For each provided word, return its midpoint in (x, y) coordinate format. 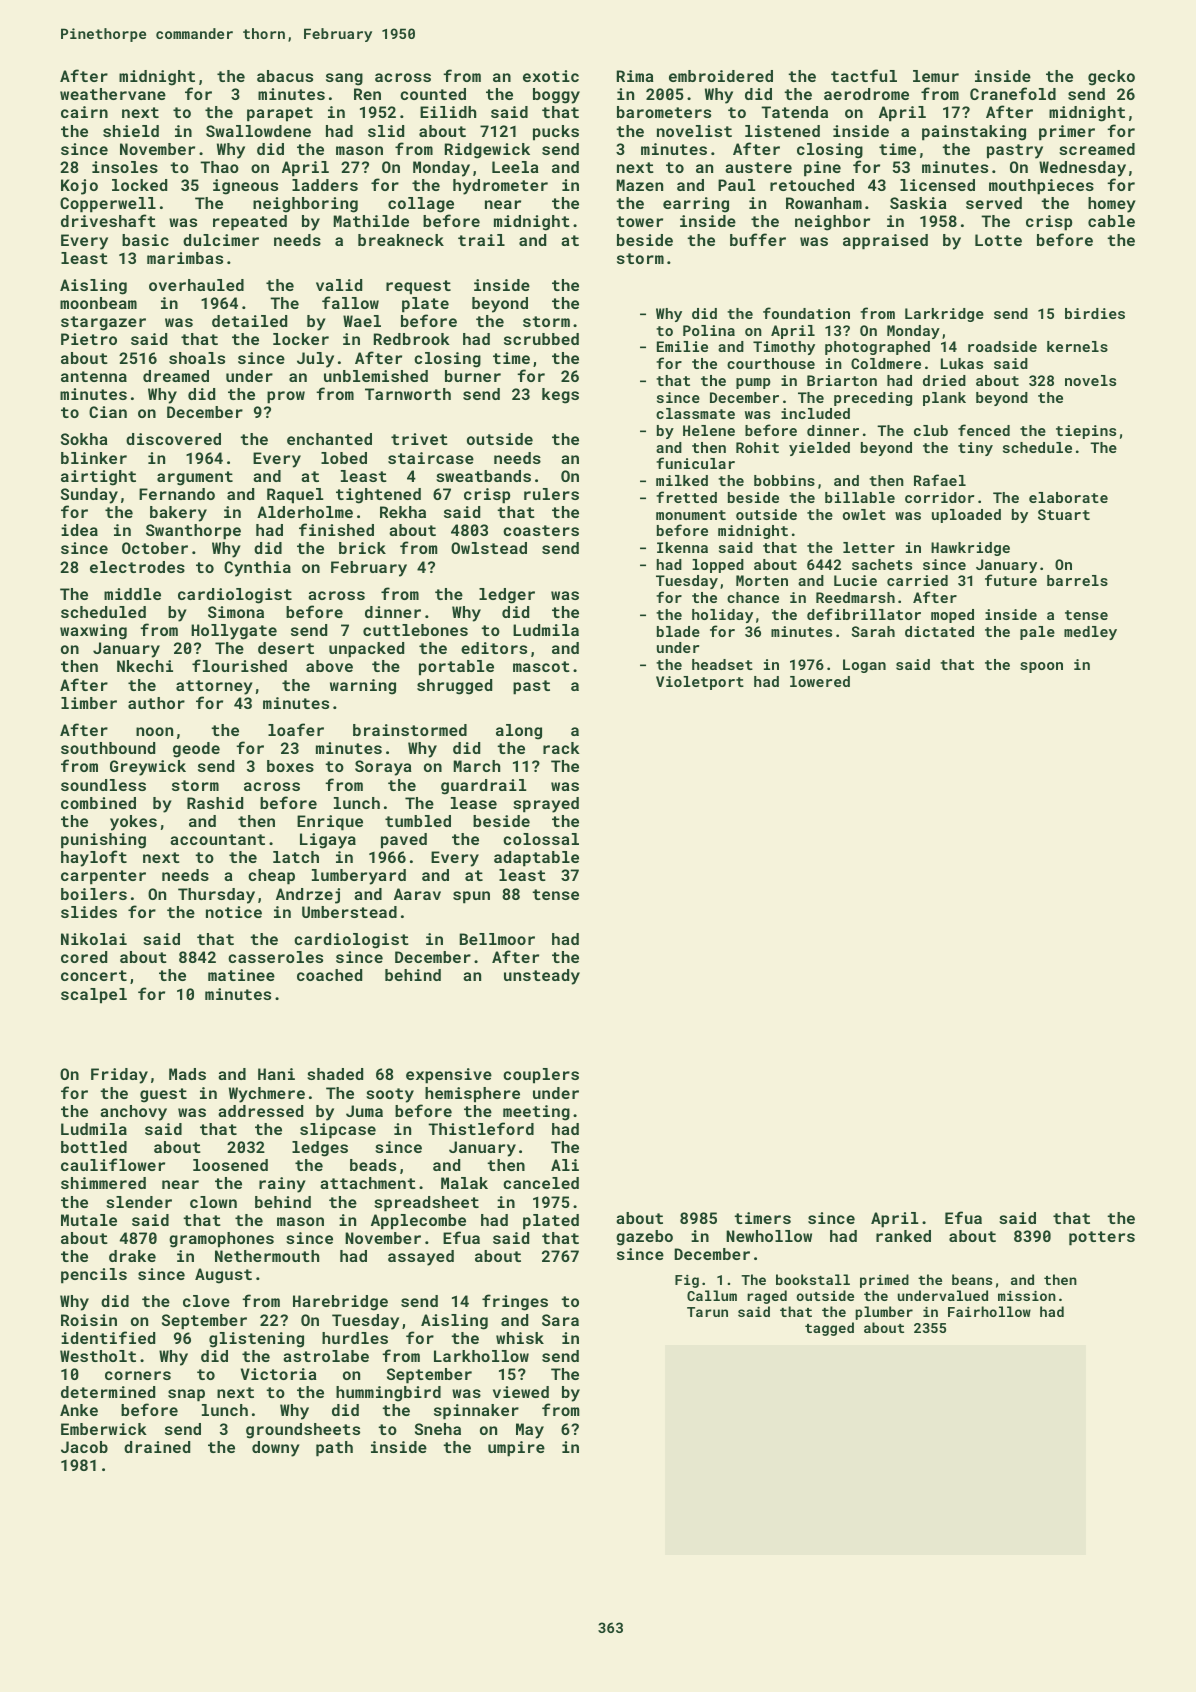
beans (972, 1279)
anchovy (133, 1113)
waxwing (93, 632)
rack (561, 748)
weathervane (113, 94)
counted (433, 94)
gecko (1111, 78)
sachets (882, 564)
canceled (541, 1183)
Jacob (84, 1447)
